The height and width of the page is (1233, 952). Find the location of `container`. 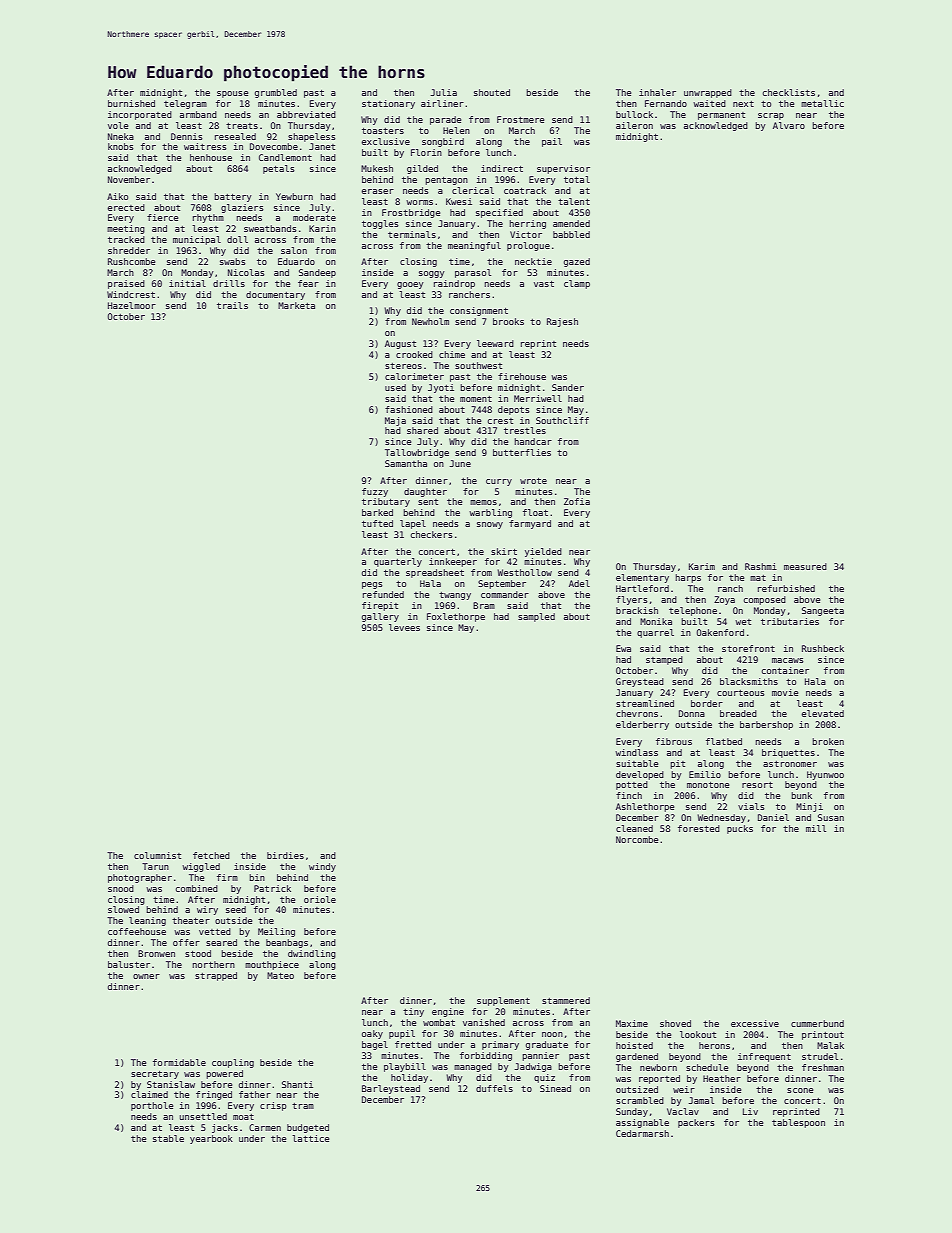

container is located at coordinates (785, 670).
